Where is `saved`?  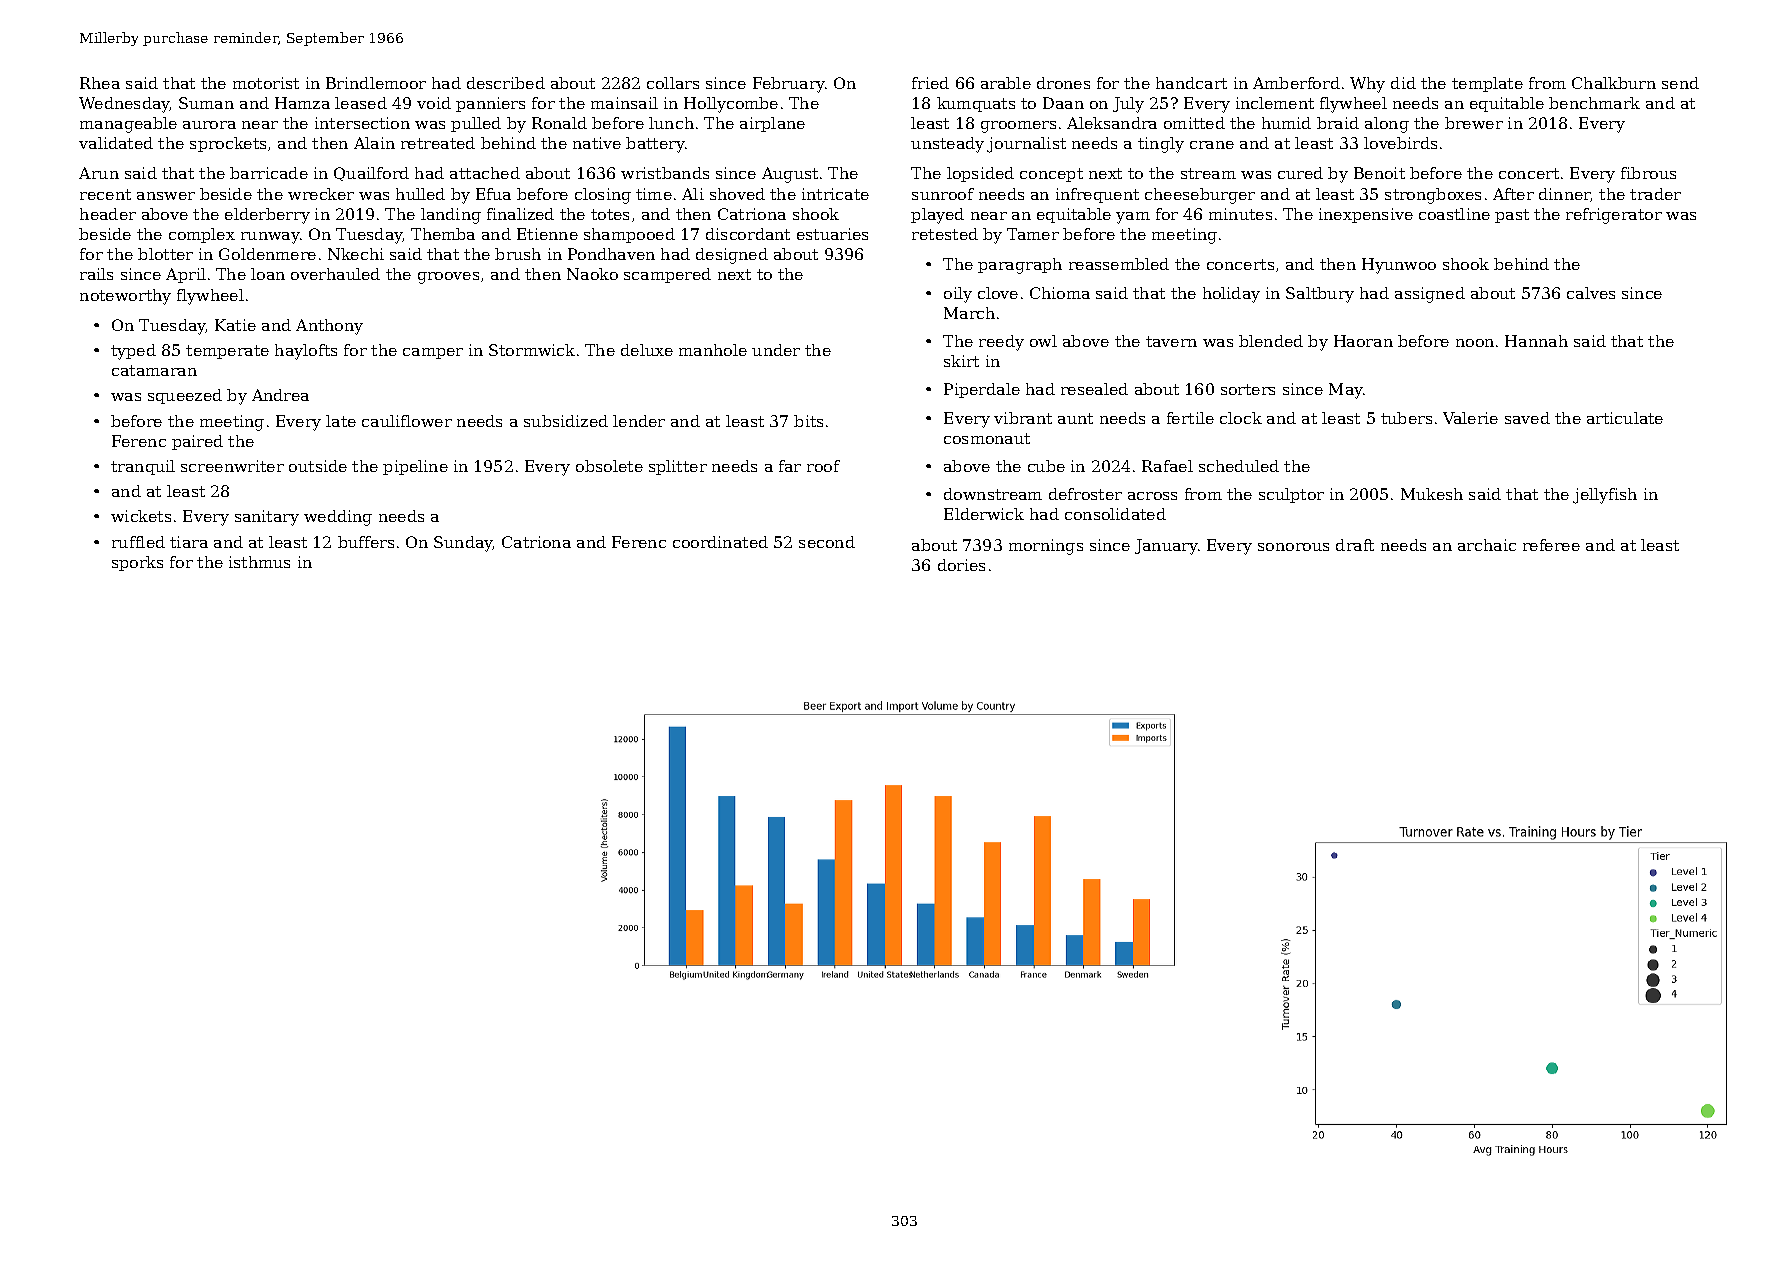 saved is located at coordinates (1527, 418).
